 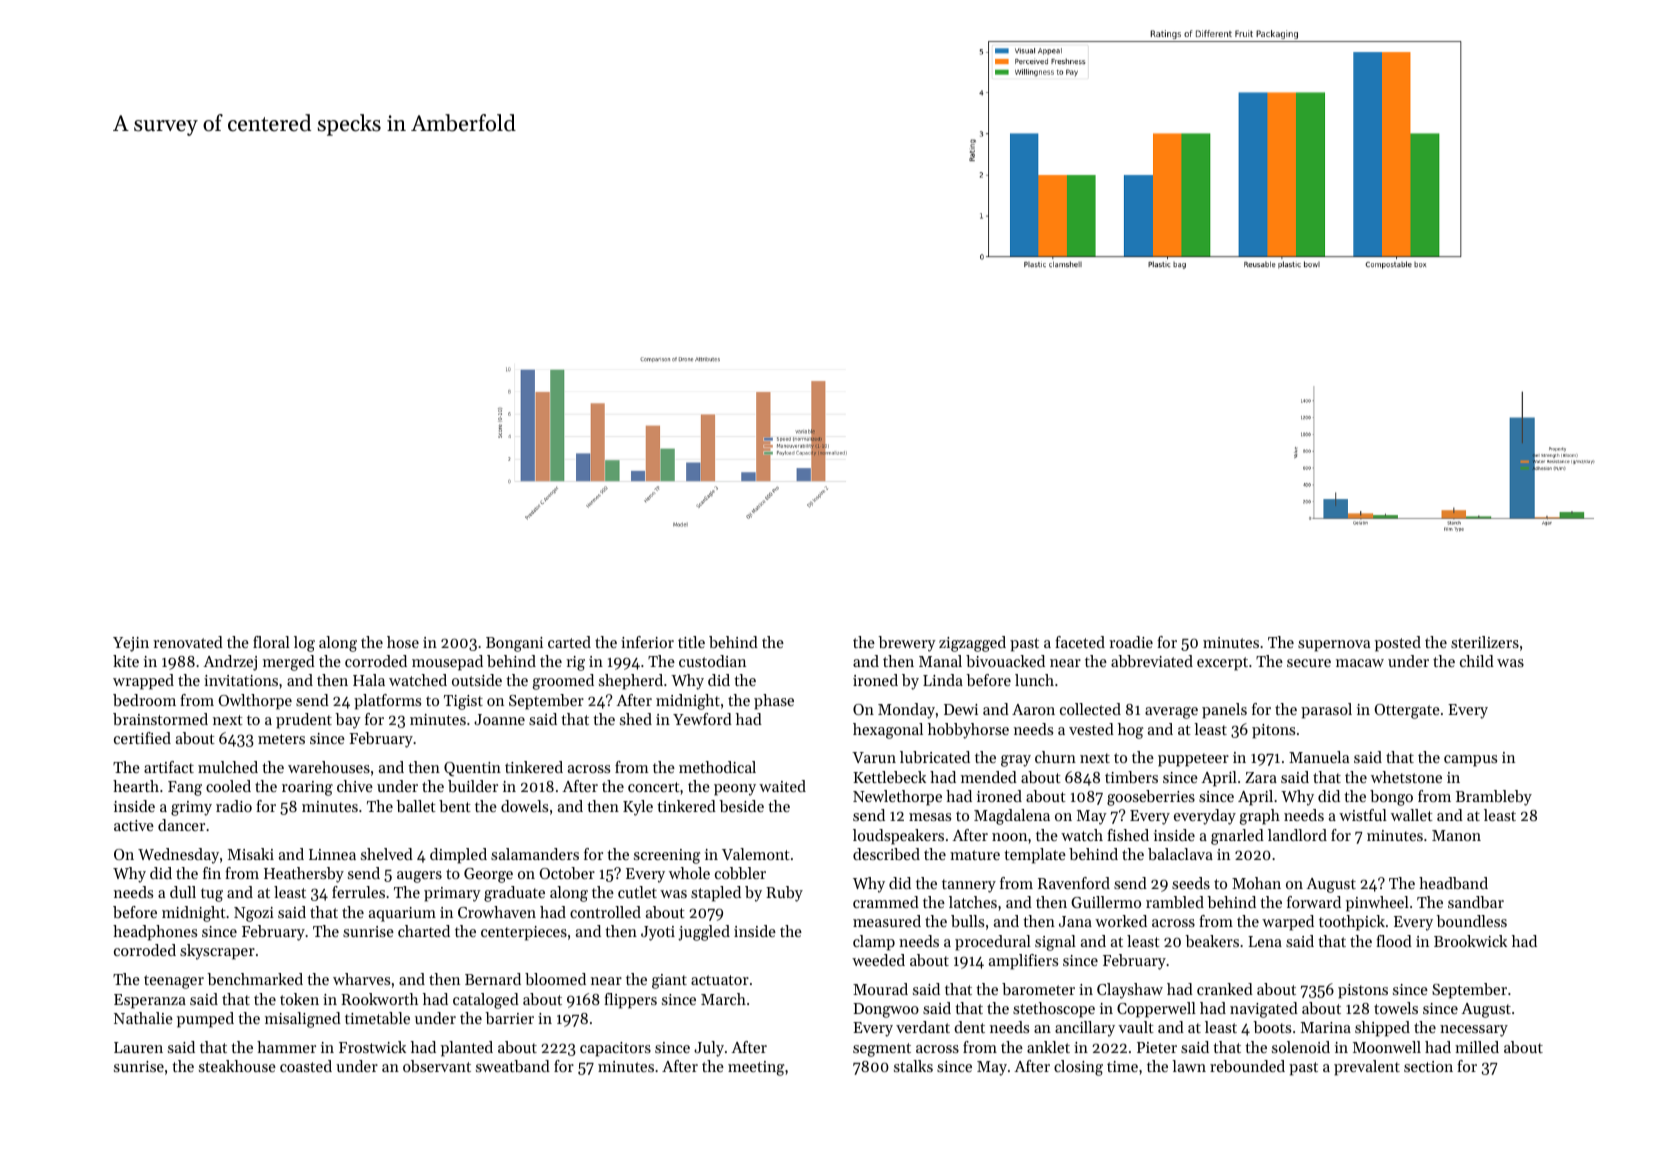 I want to click on Owlthorpe, so click(x=255, y=702).
